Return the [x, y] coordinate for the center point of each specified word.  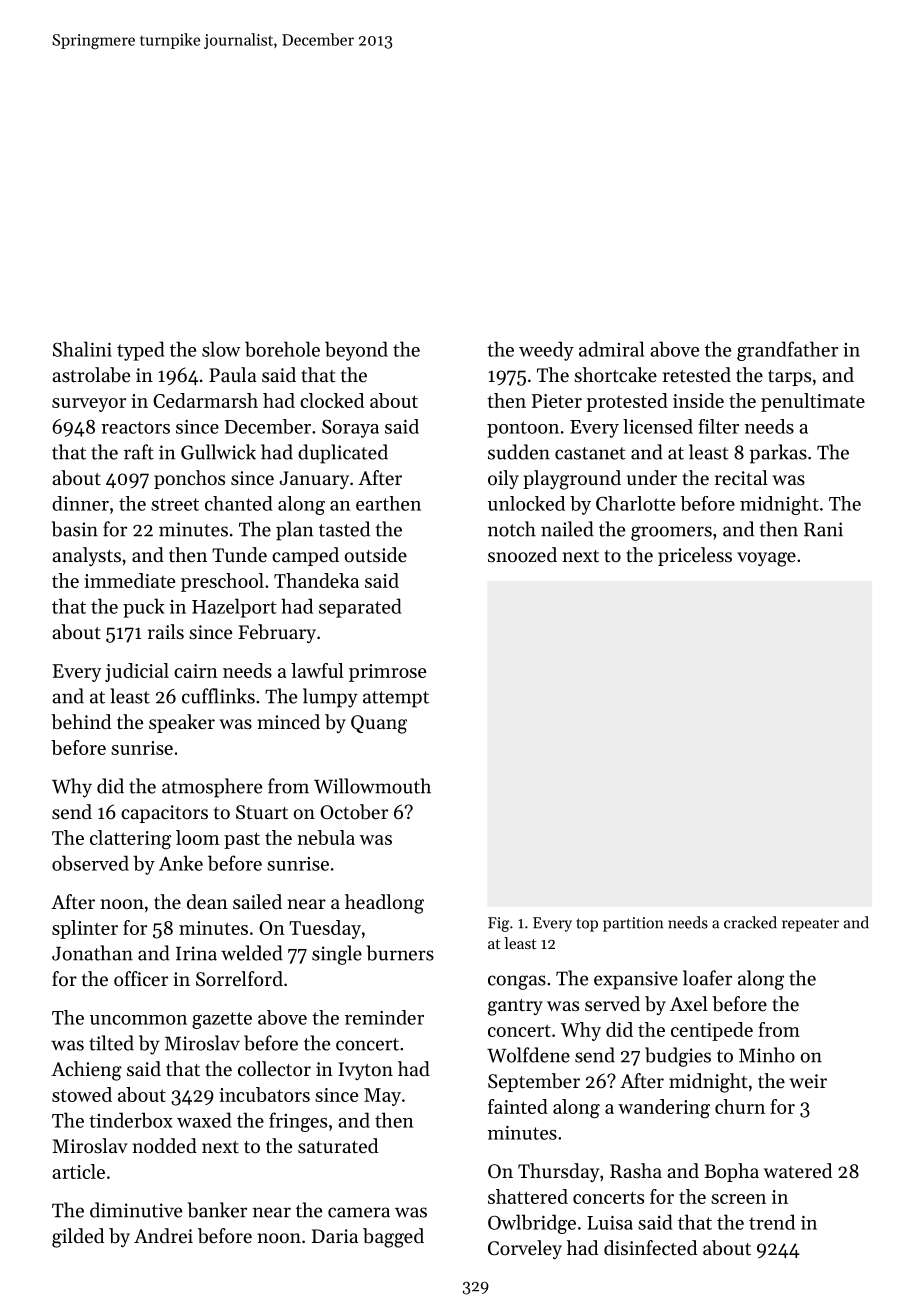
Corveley [525, 1249]
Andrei [163, 1235]
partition [633, 924]
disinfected [650, 1248]
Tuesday [325, 929]
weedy [546, 351]
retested [697, 375]
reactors [135, 427]
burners [400, 953]
